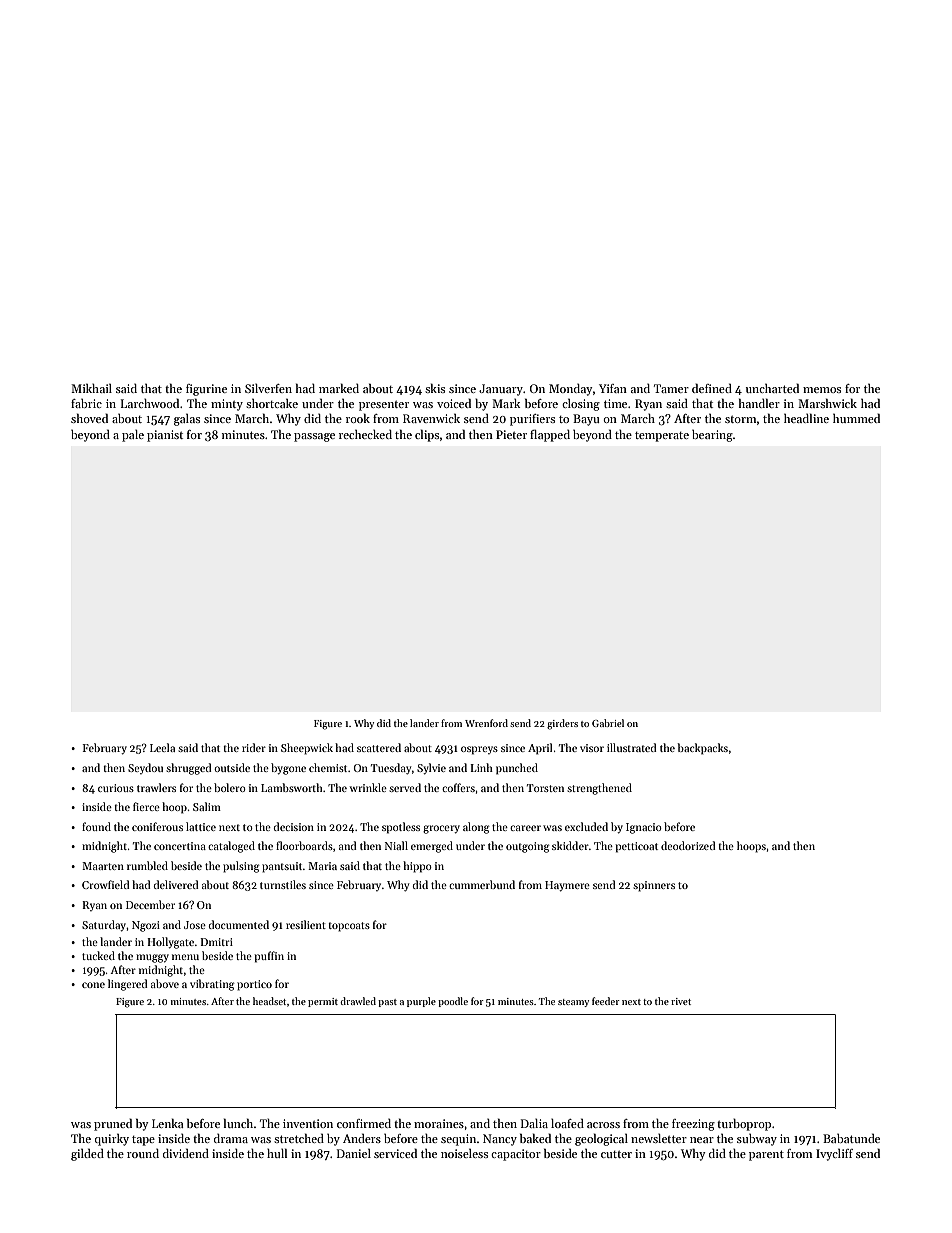 The width and height of the screenshot is (952, 1233). What do you see at coordinates (703, 749) in the screenshot?
I see `backpacks` at bounding box center [703, 749].
